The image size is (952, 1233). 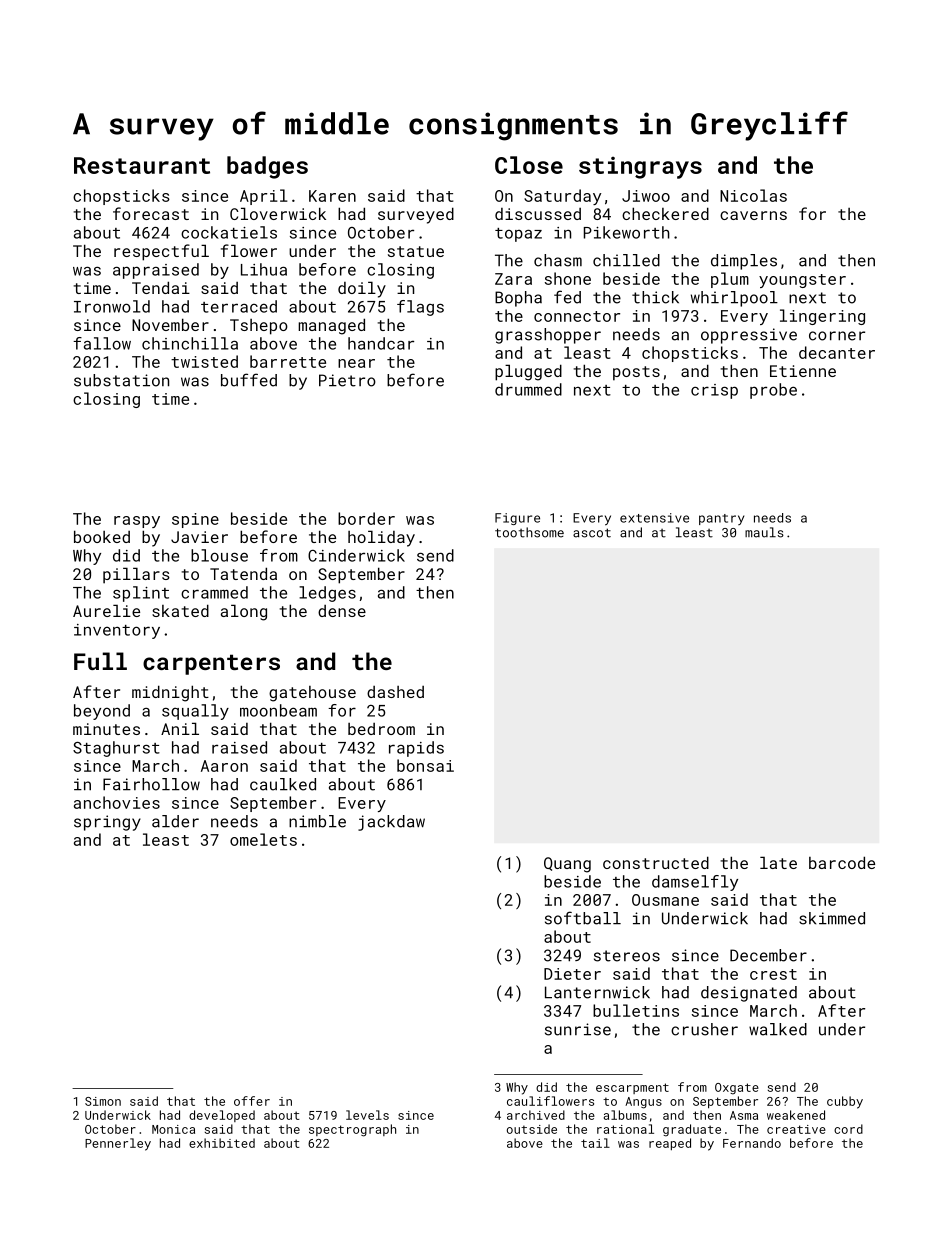 What do you see at coordinates (142, 165) in the screenshot?
I see `Restaurant` at bounding box center [142, 165].
